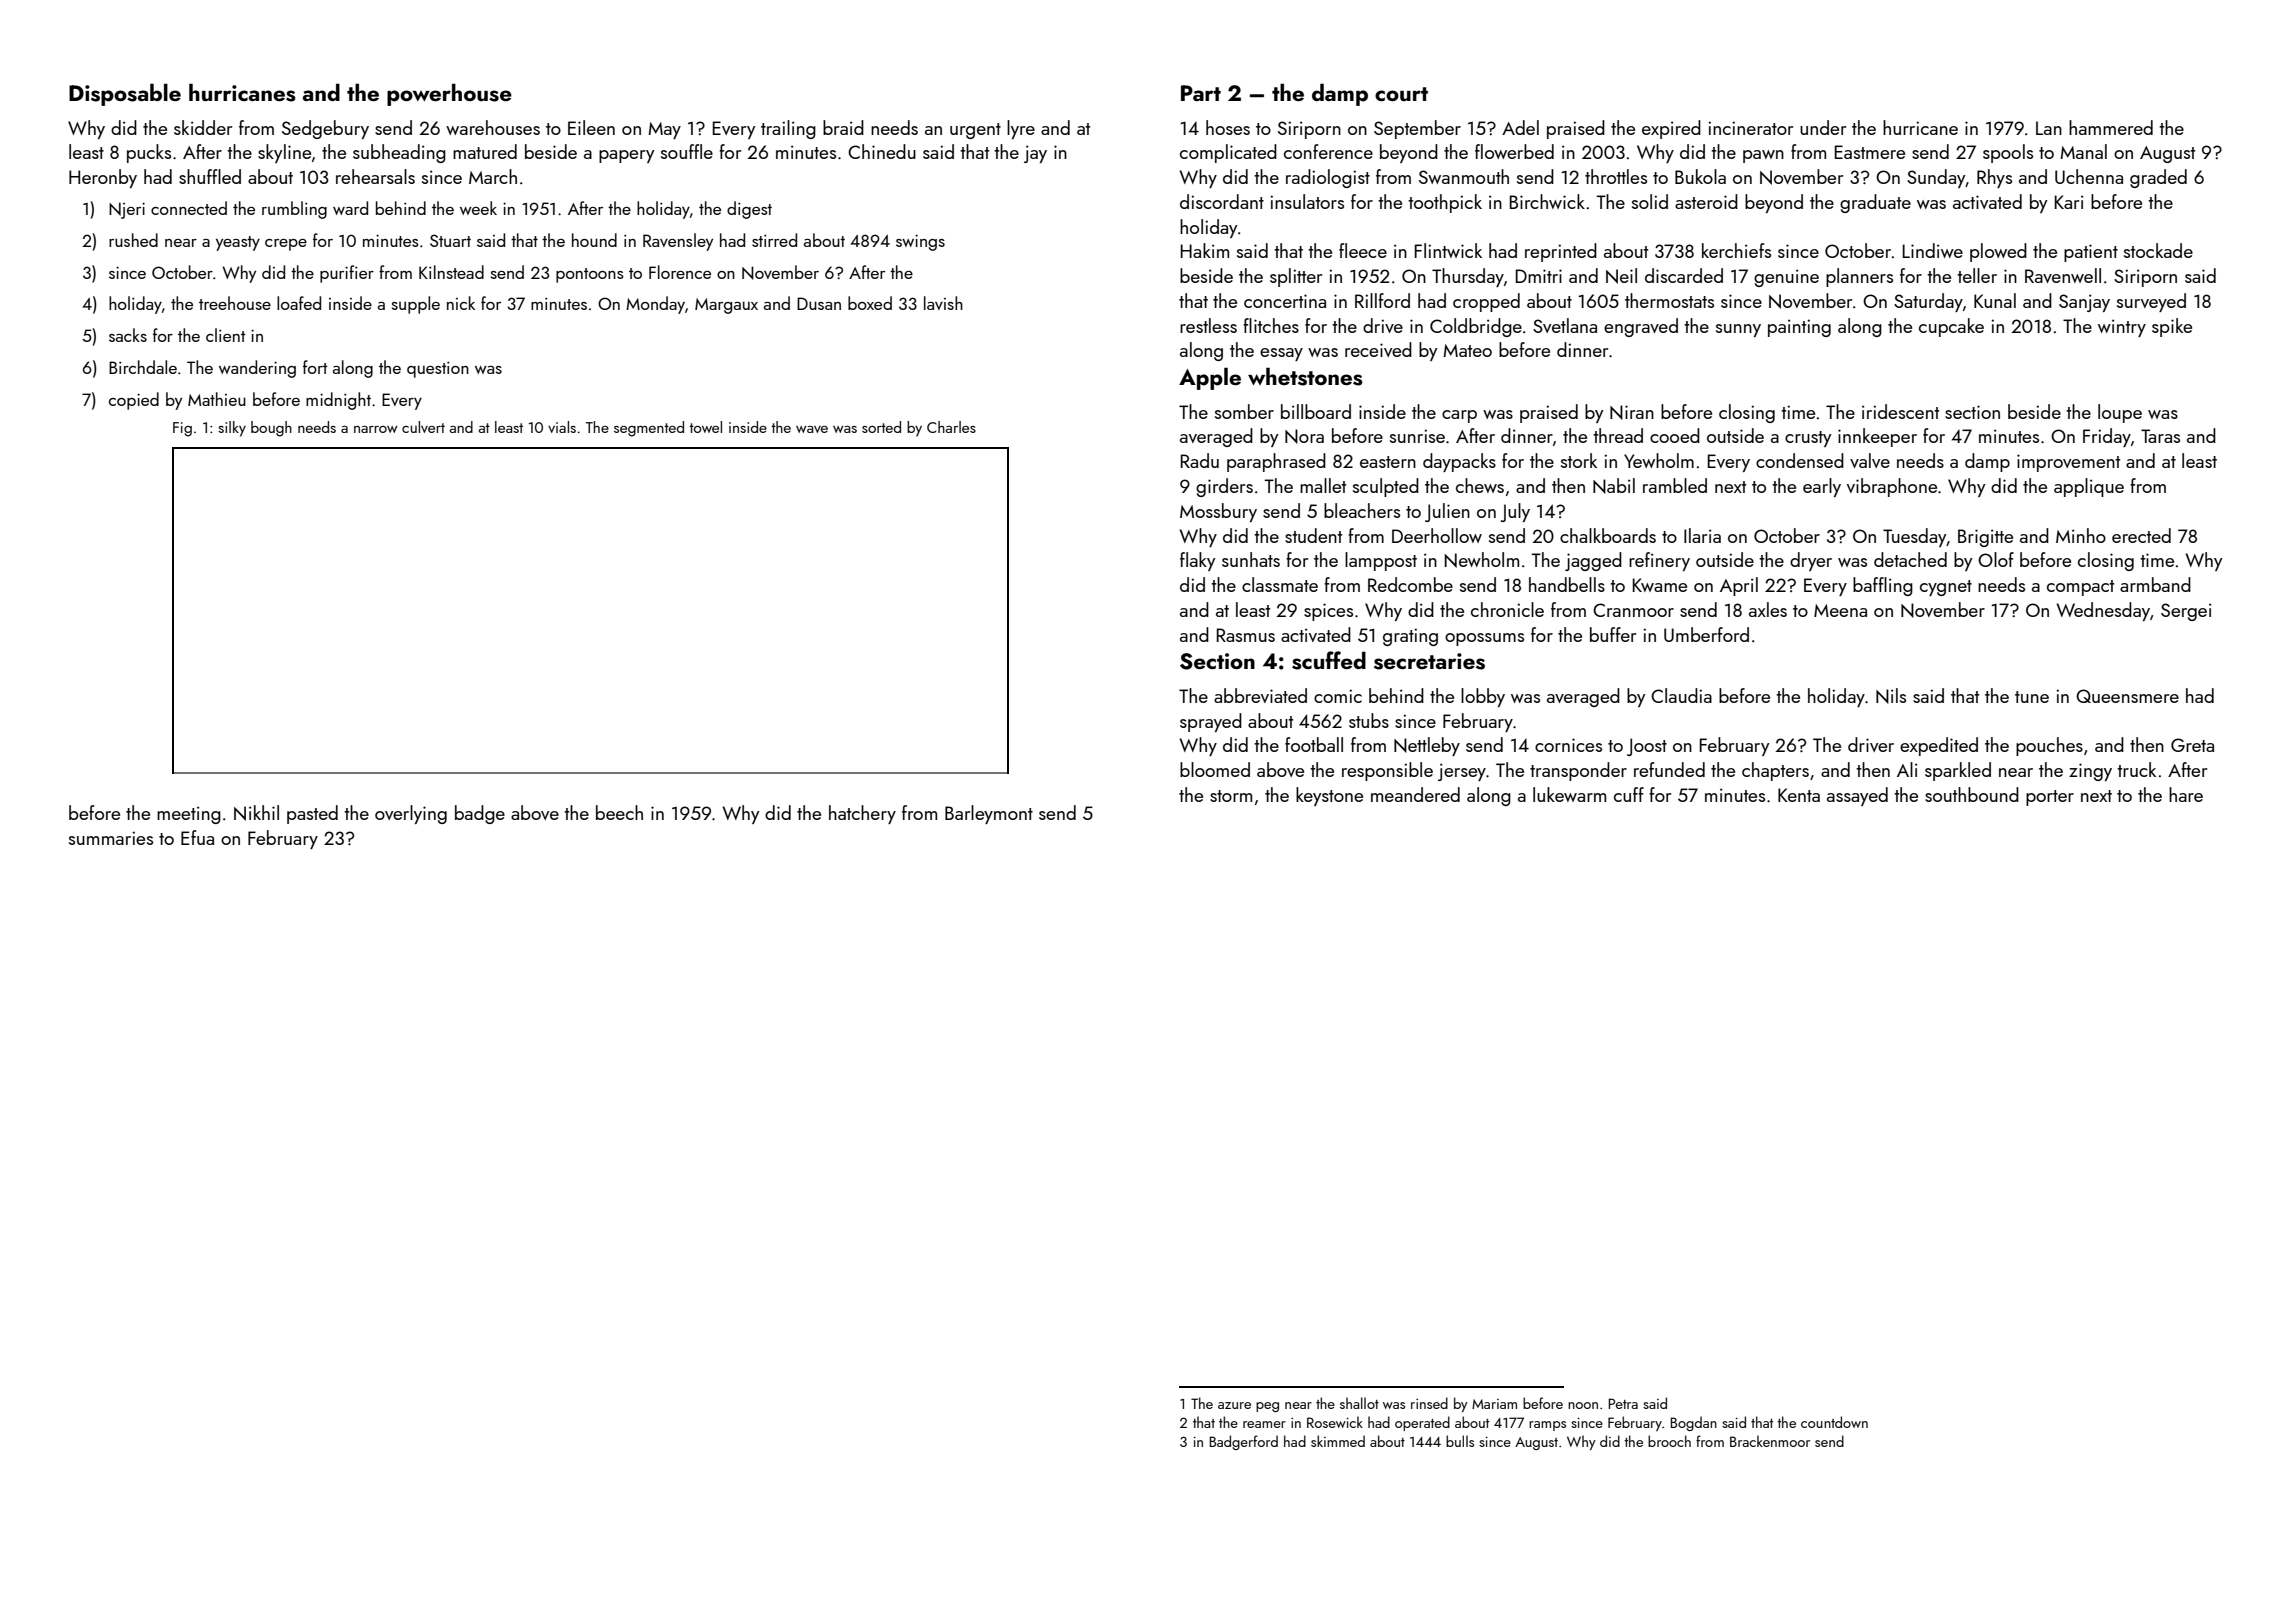  Describe the element at coordinates (111, 838) in the screenshot. I see `summaries` at that location.
